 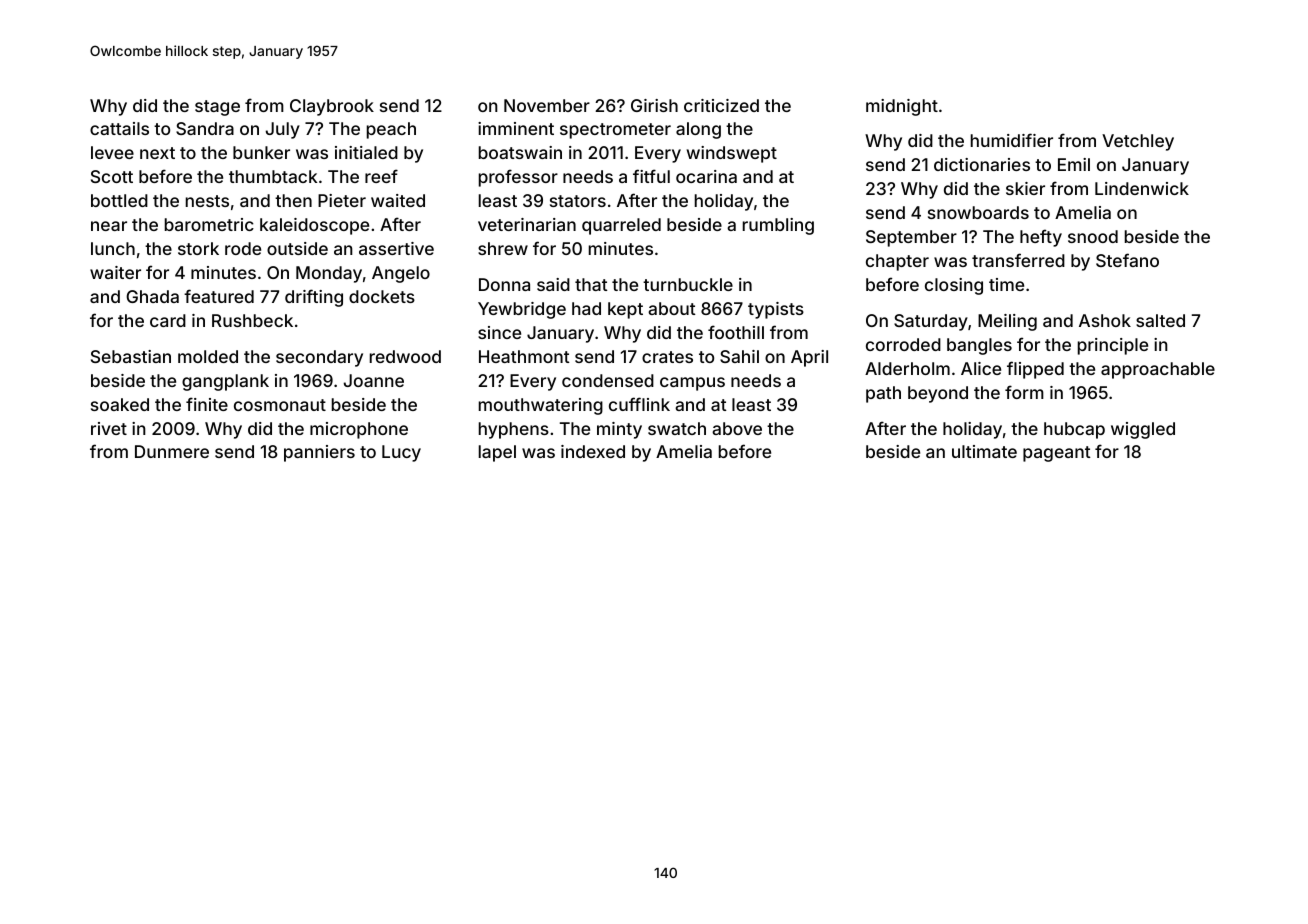 I want to click on Vetchley, so click(x=1138, y=142).
